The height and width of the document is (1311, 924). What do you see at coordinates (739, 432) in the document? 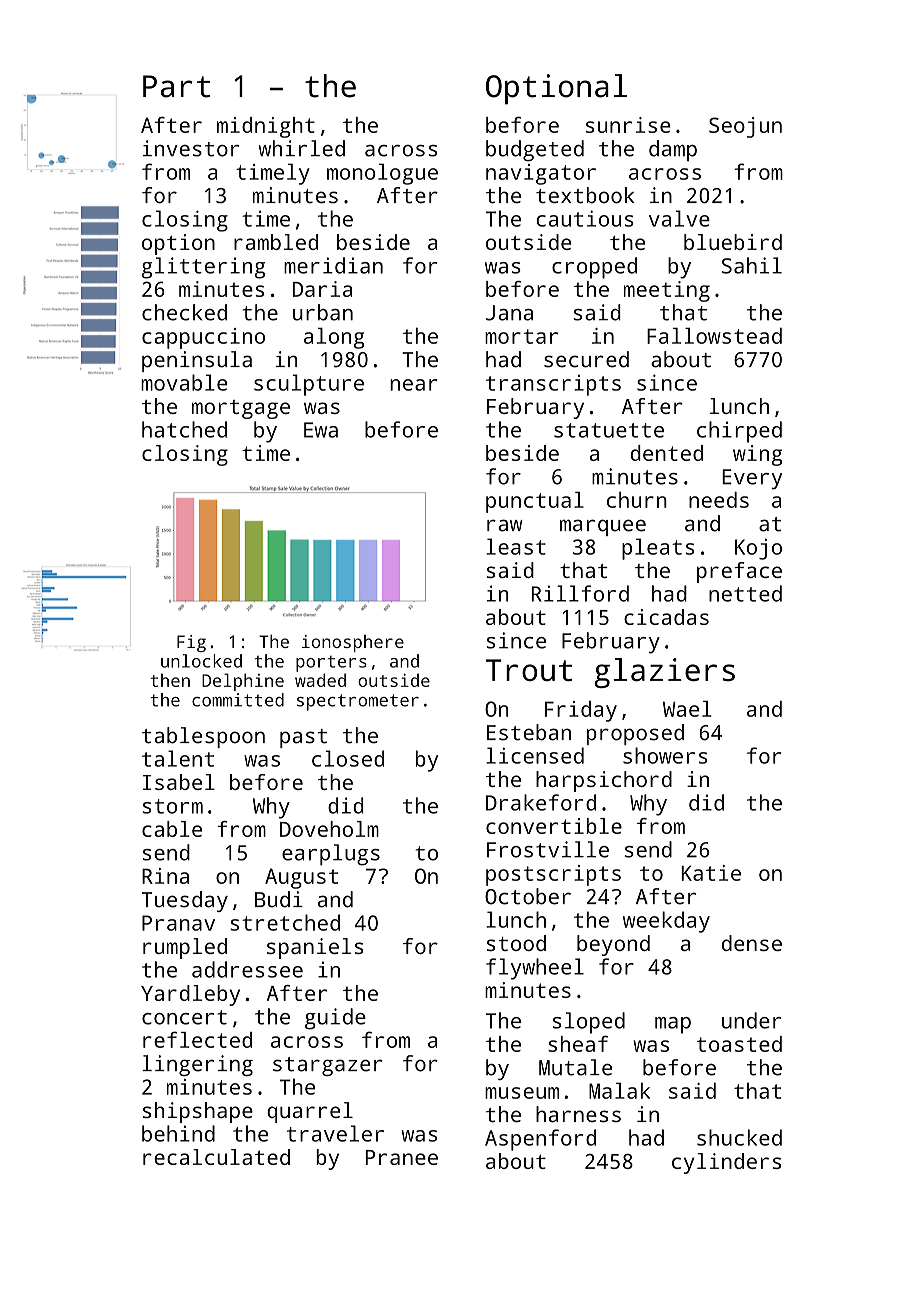
I see `chirped` at bounding box center [739, 432].
